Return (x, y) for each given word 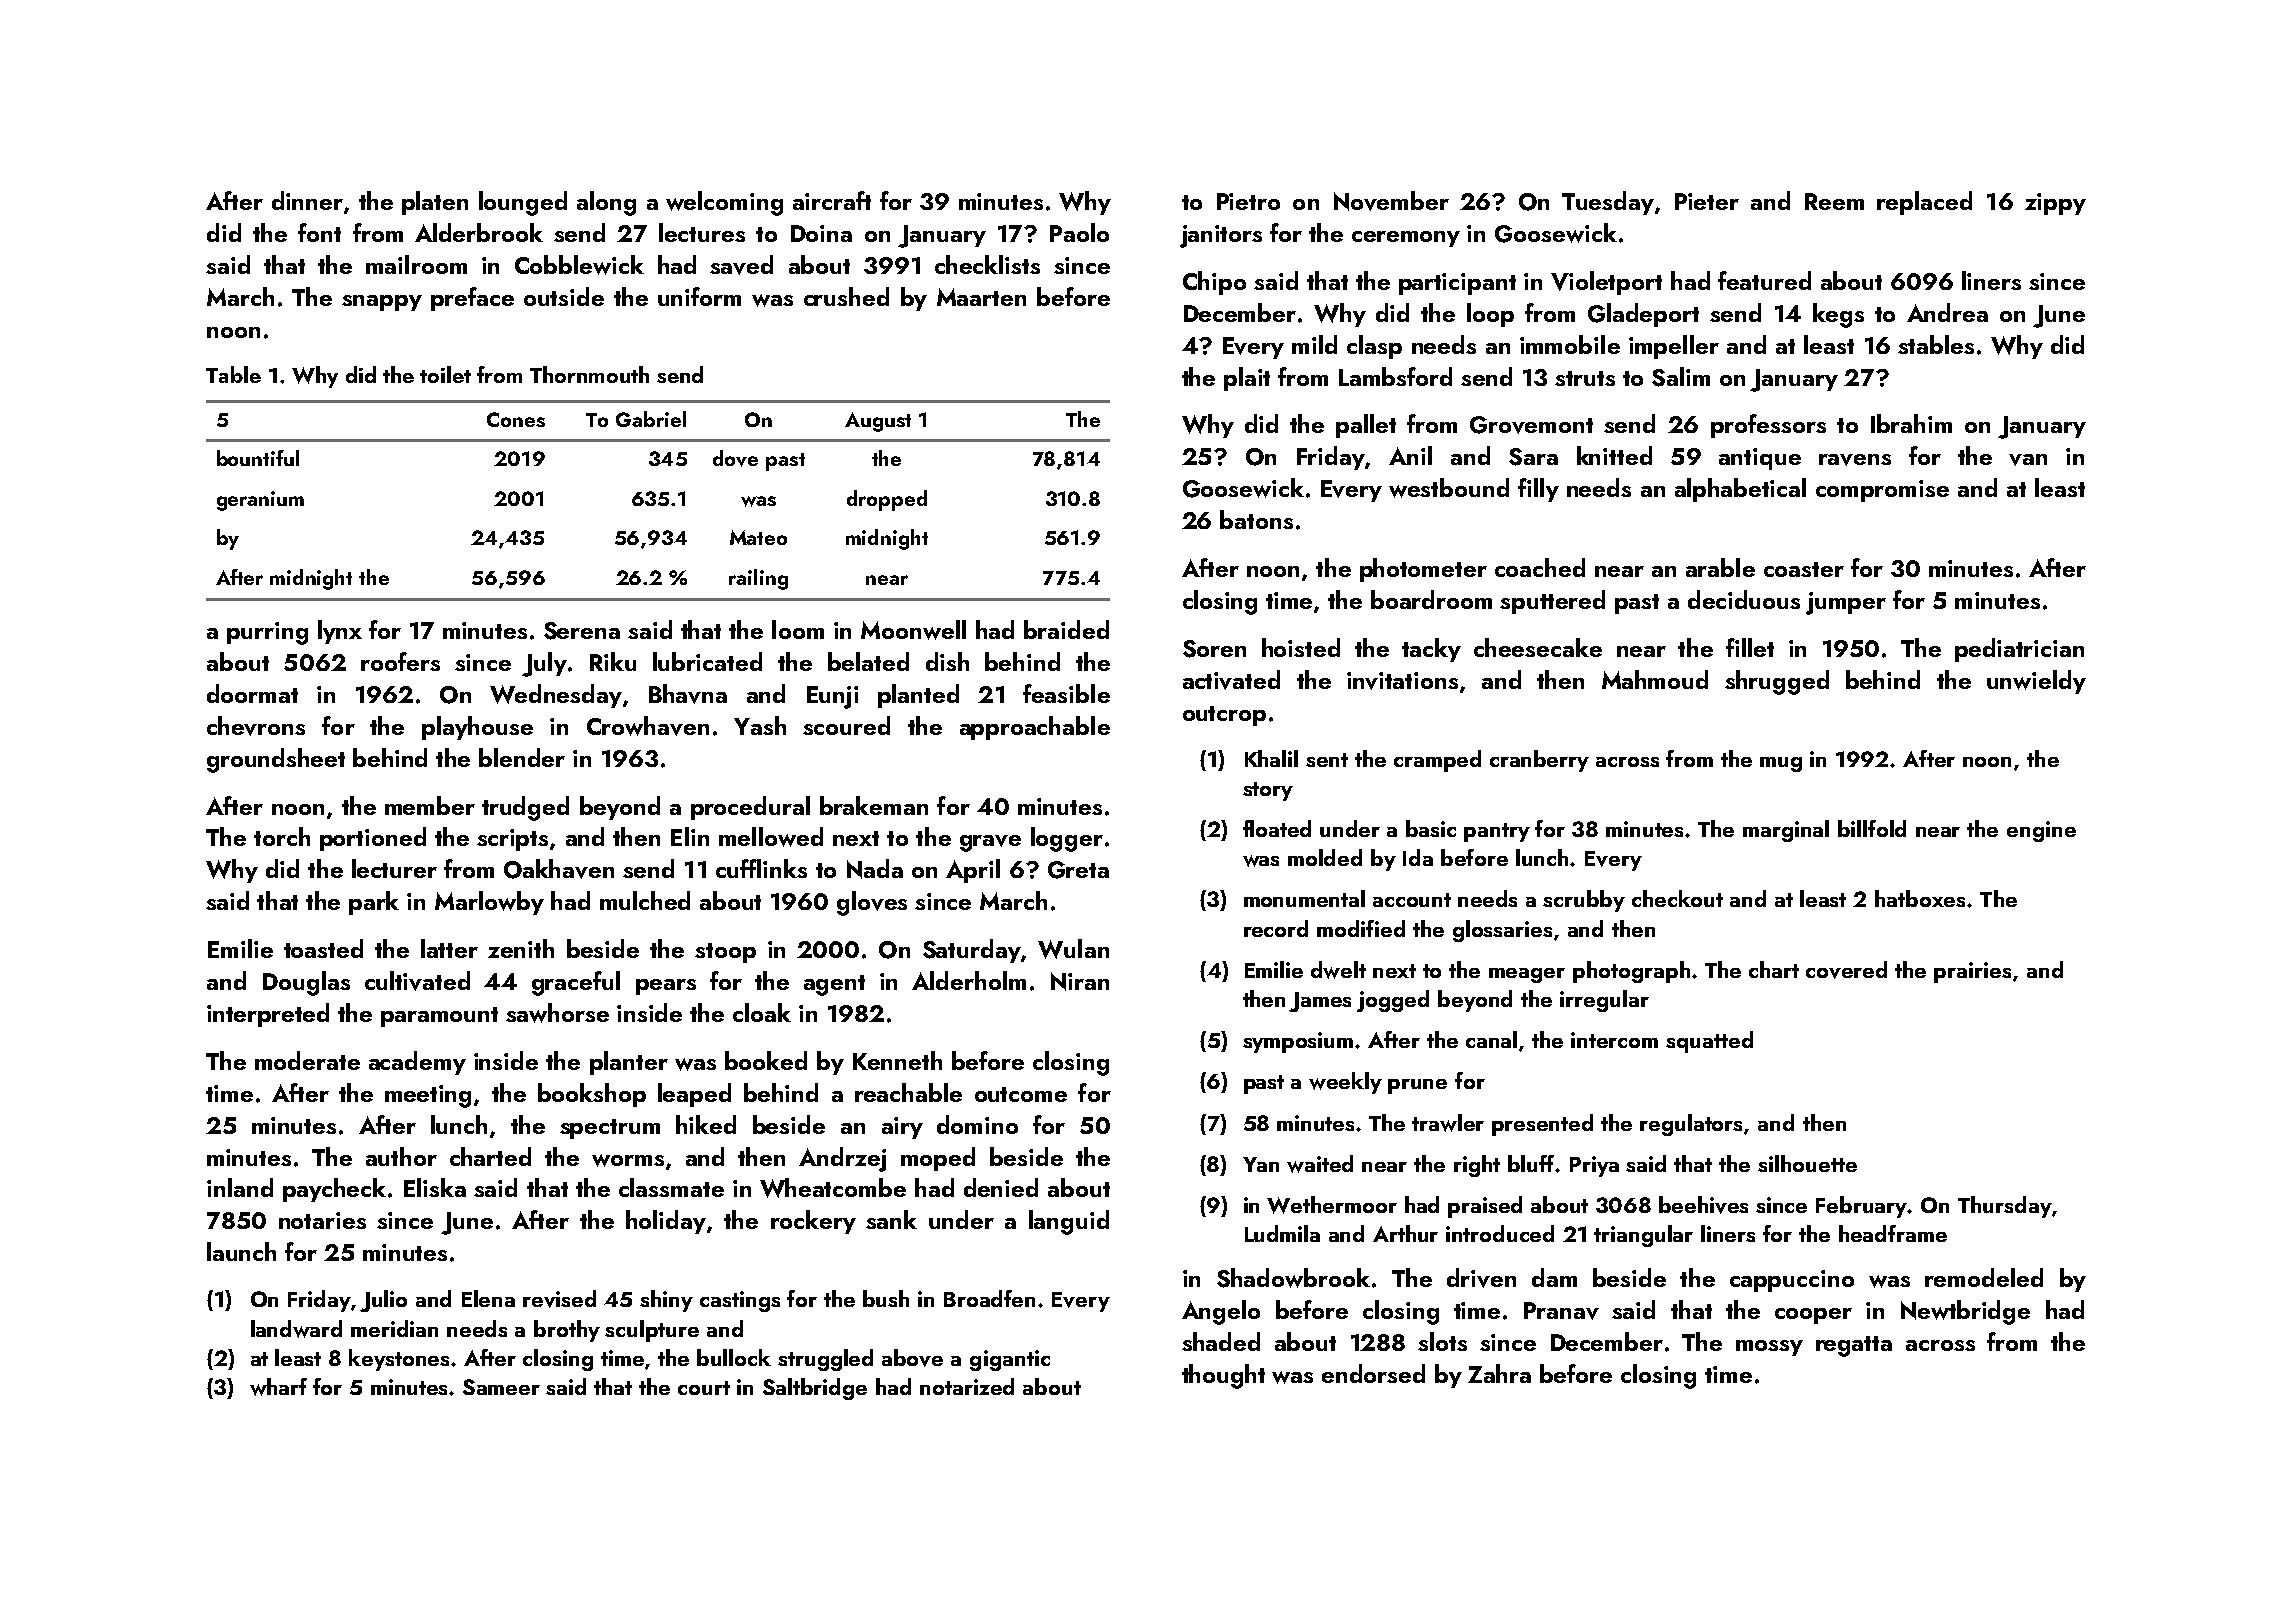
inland (240, 1187)
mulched (645, 900)
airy (902, 1128)
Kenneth (897, 1060)
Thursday (2005, 1207)
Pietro (1248, 201)
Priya (1594, 1166)
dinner (307, 200)
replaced (1924, 203)
